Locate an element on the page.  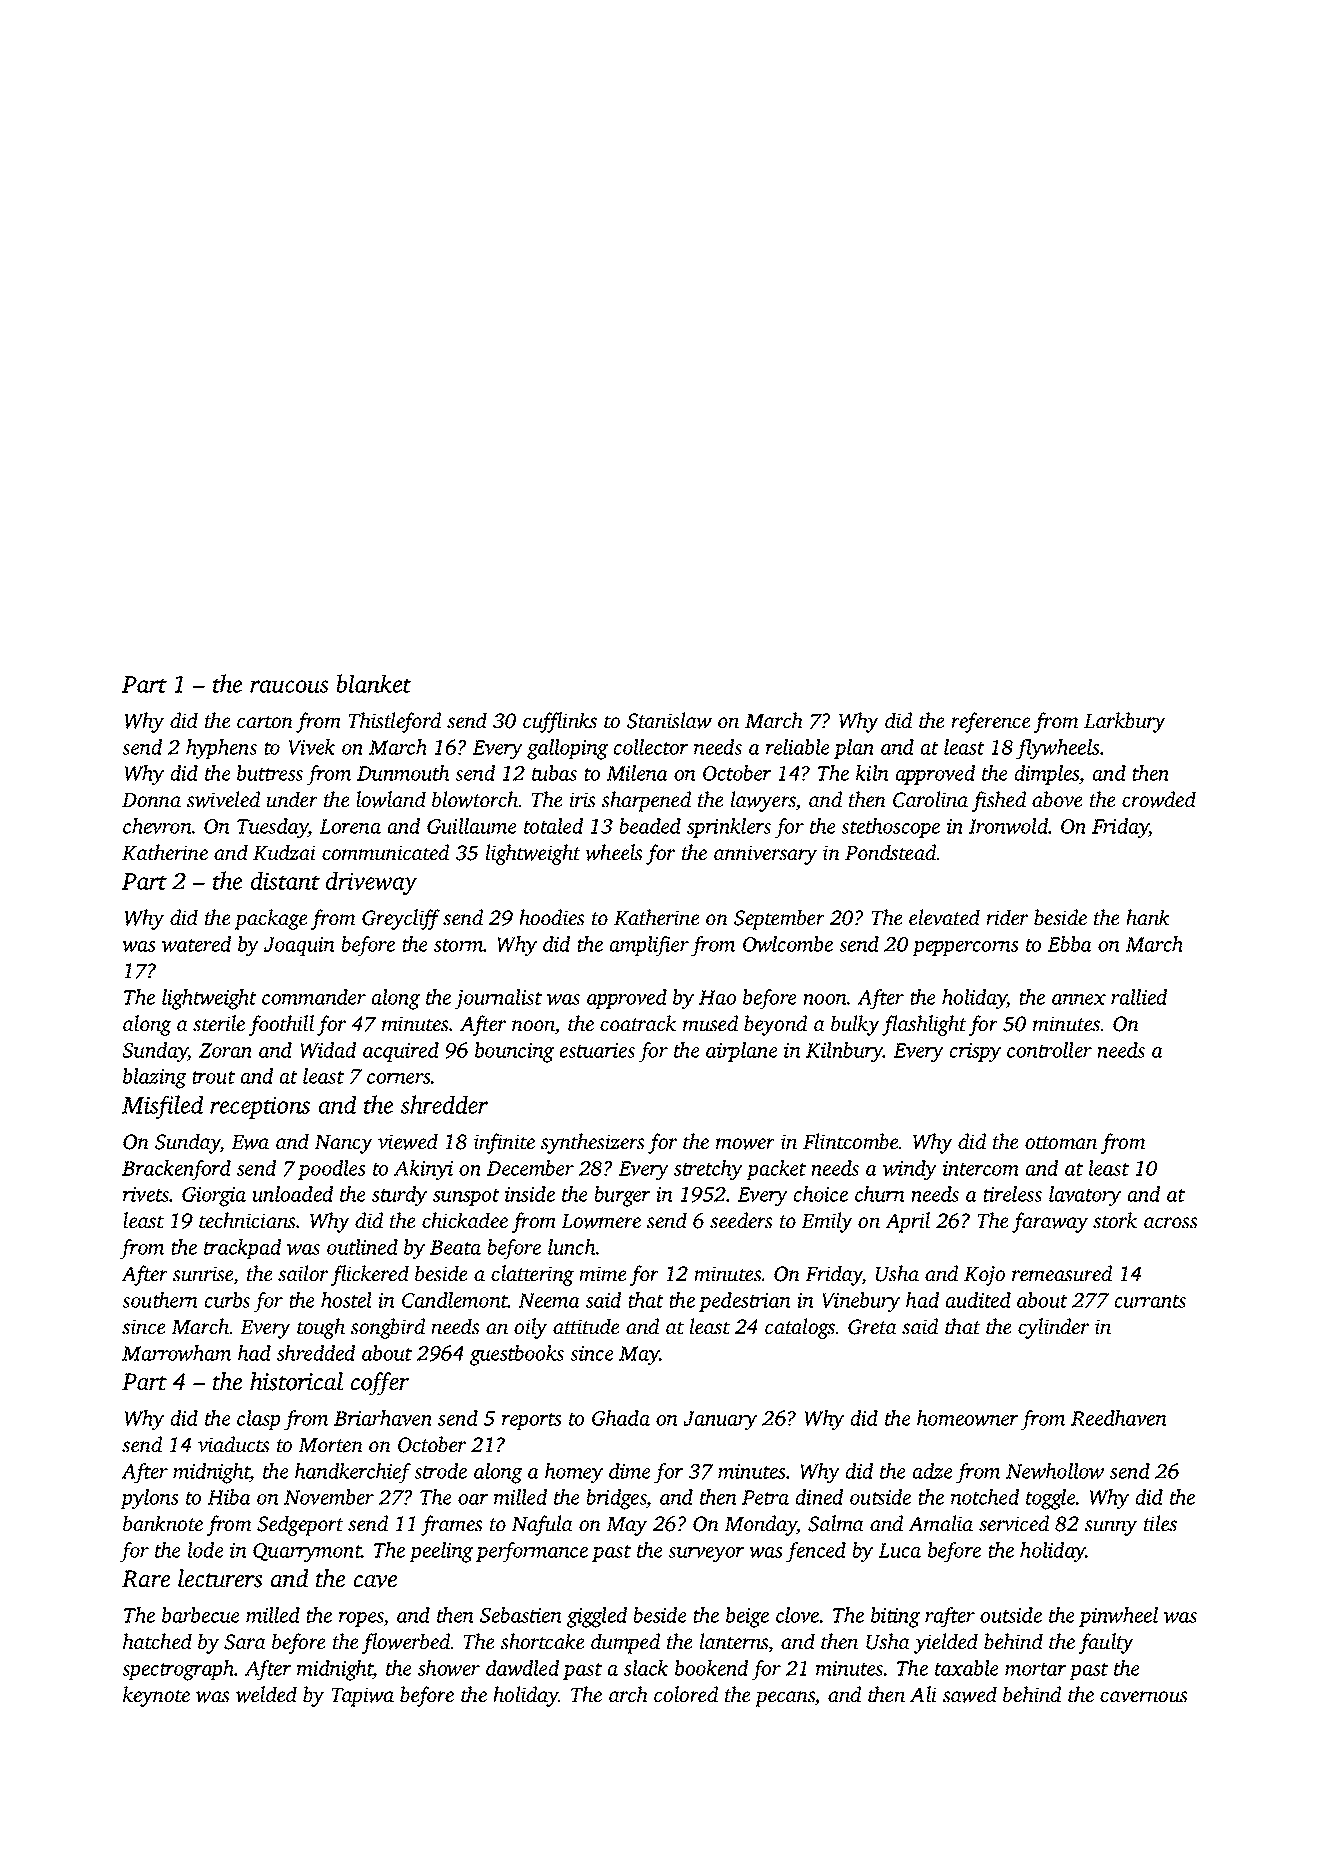
Marrowham is located at coordinates (176, 1353).
